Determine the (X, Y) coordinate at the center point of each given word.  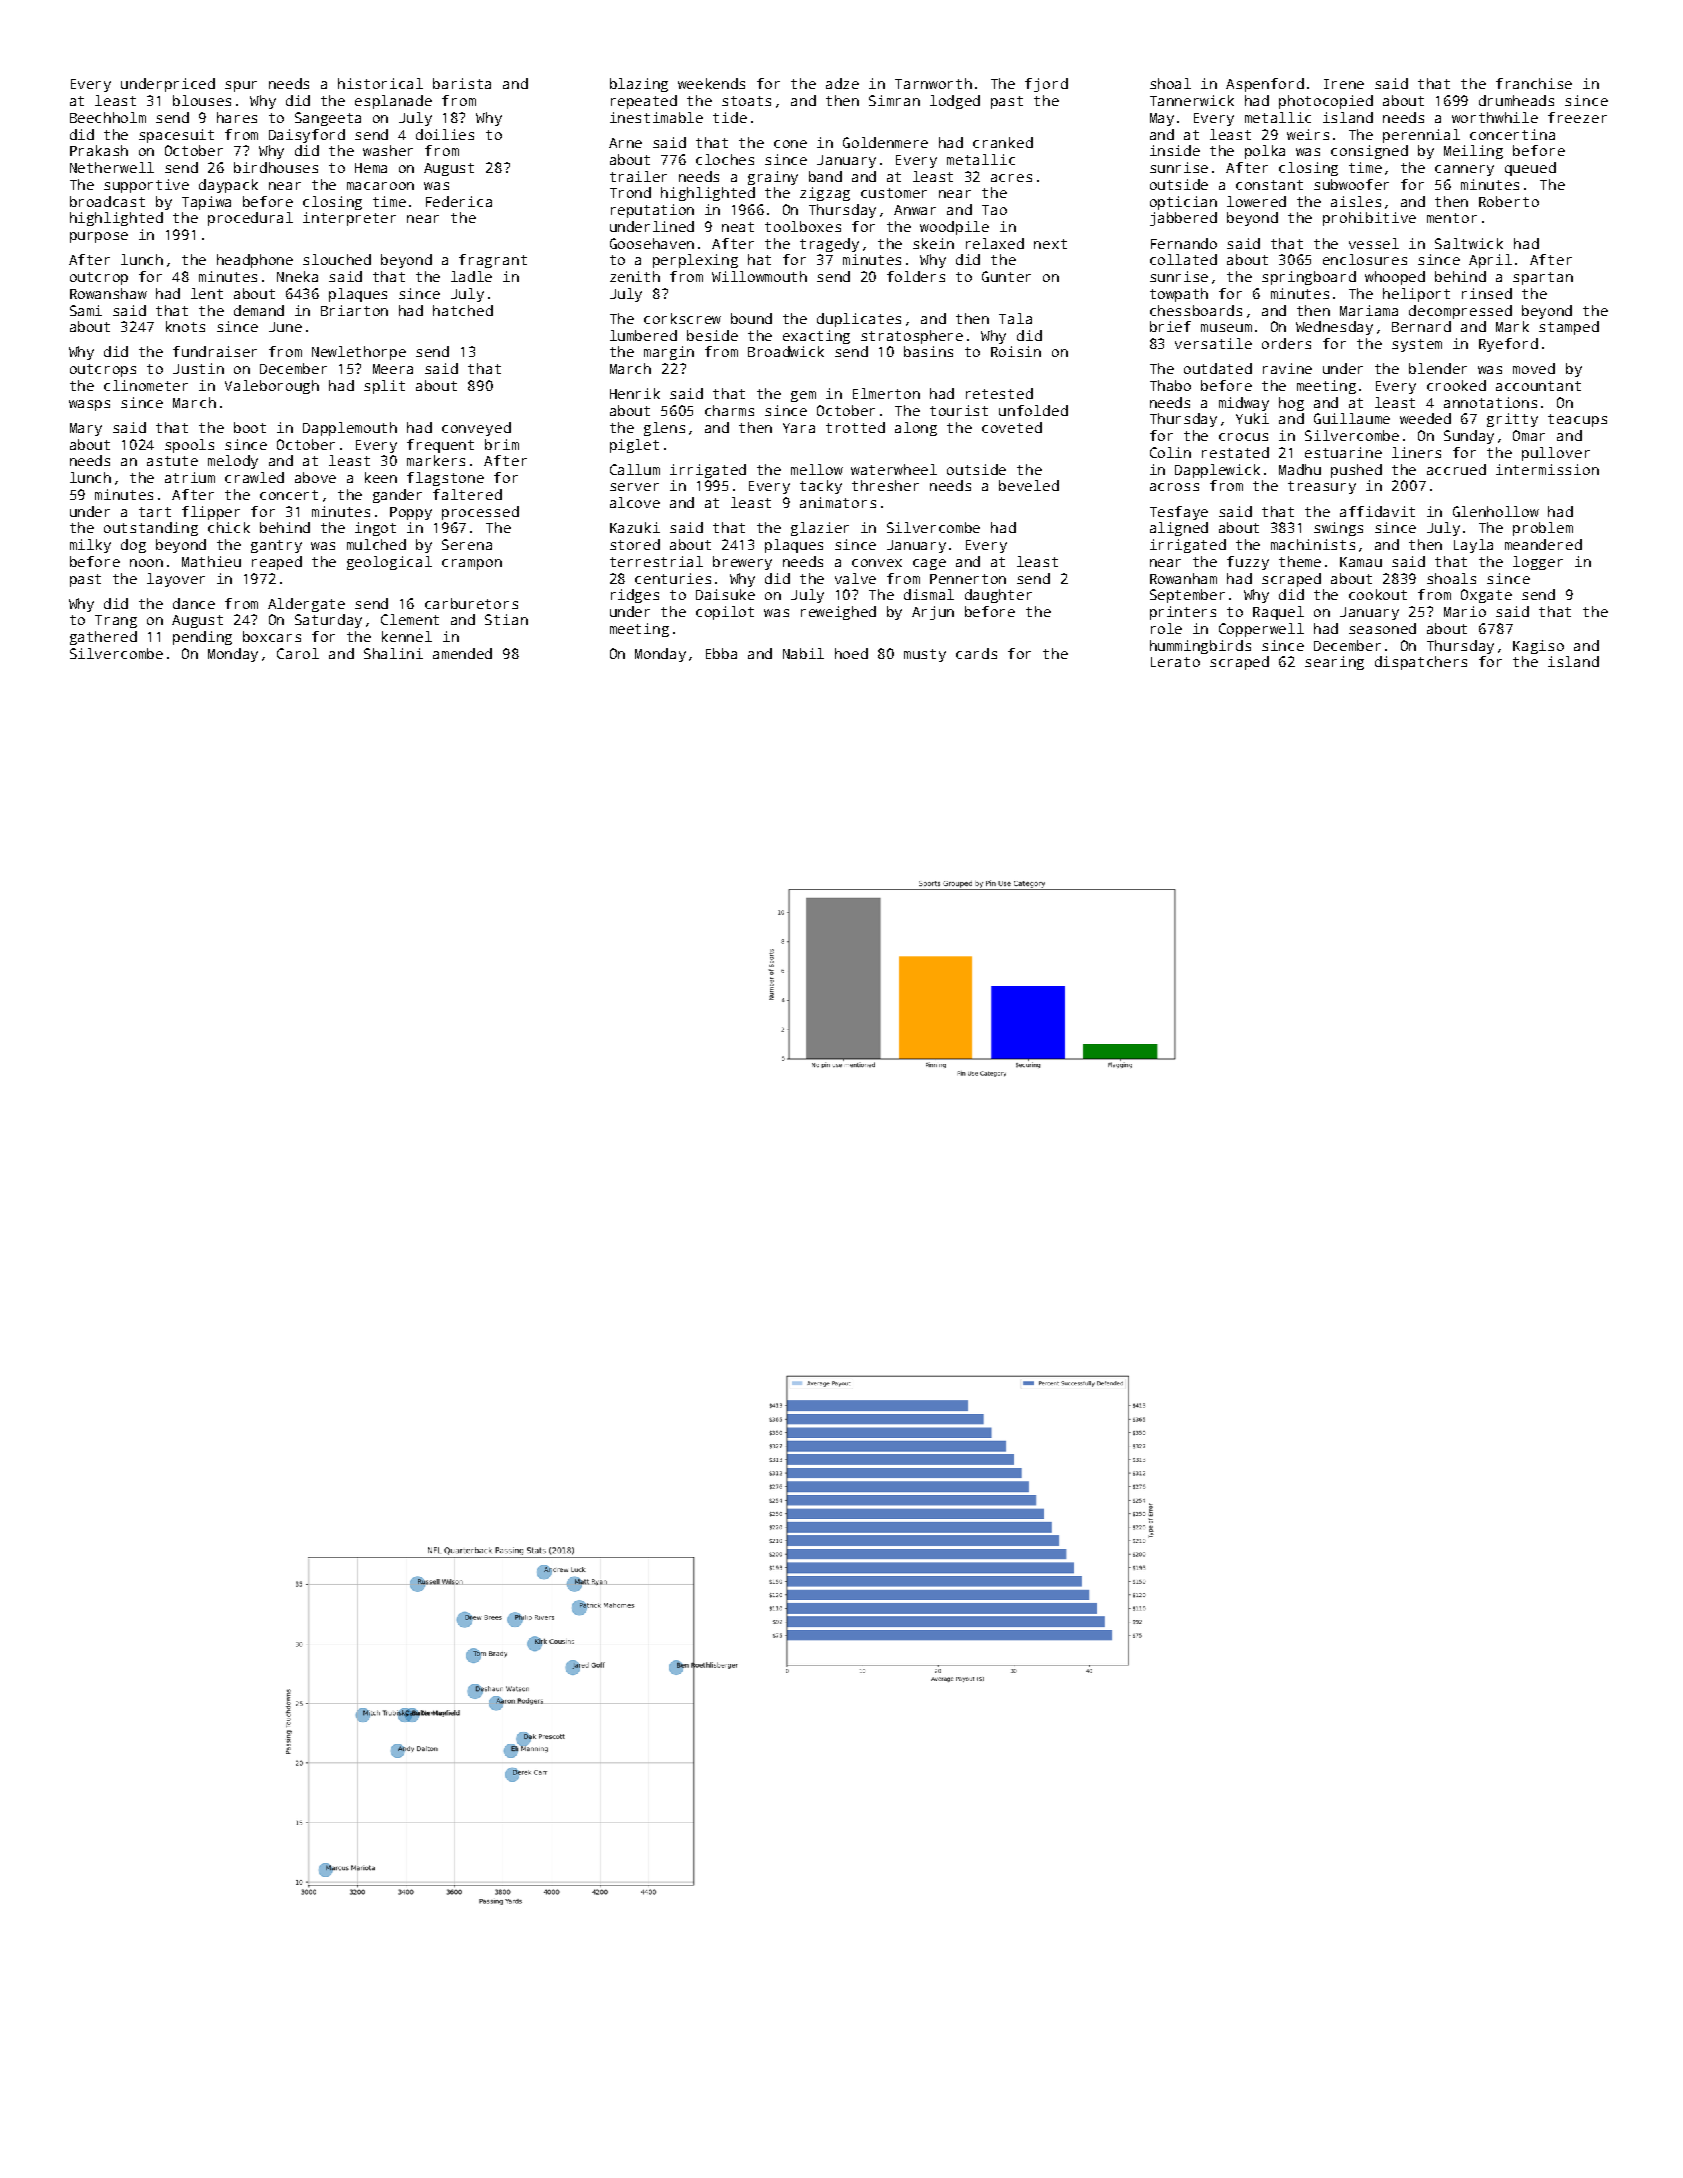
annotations (1490, 402)
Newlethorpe (359, 353)
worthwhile (1495, 117)
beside (712, 335)
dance (194, 603)
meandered (1543, 544)
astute (172, 461)
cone (790, 144)
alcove (635, 502)
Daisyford (307, 136)
